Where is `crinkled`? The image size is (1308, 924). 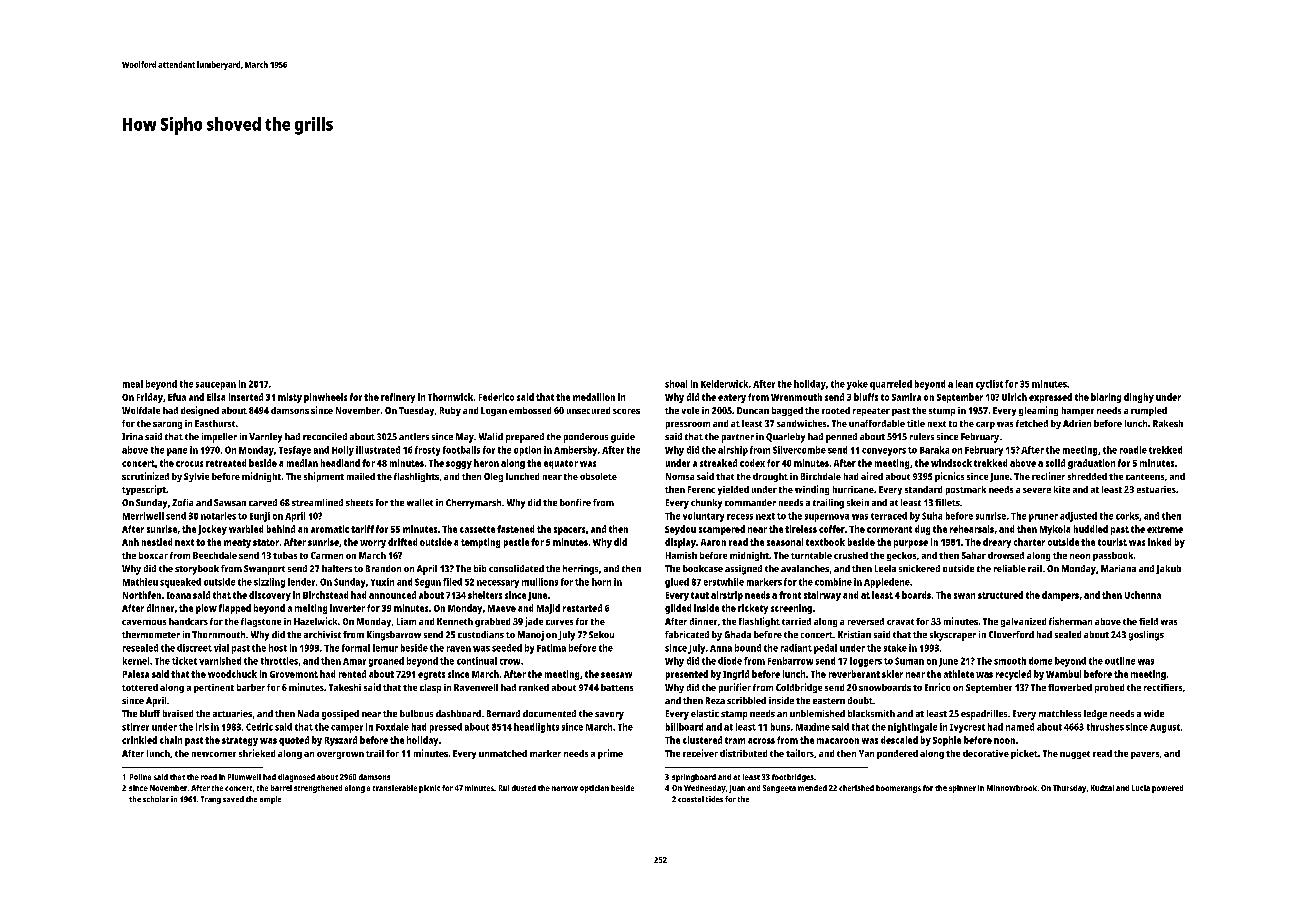 crinkled is located at coordinates (139, 740).
